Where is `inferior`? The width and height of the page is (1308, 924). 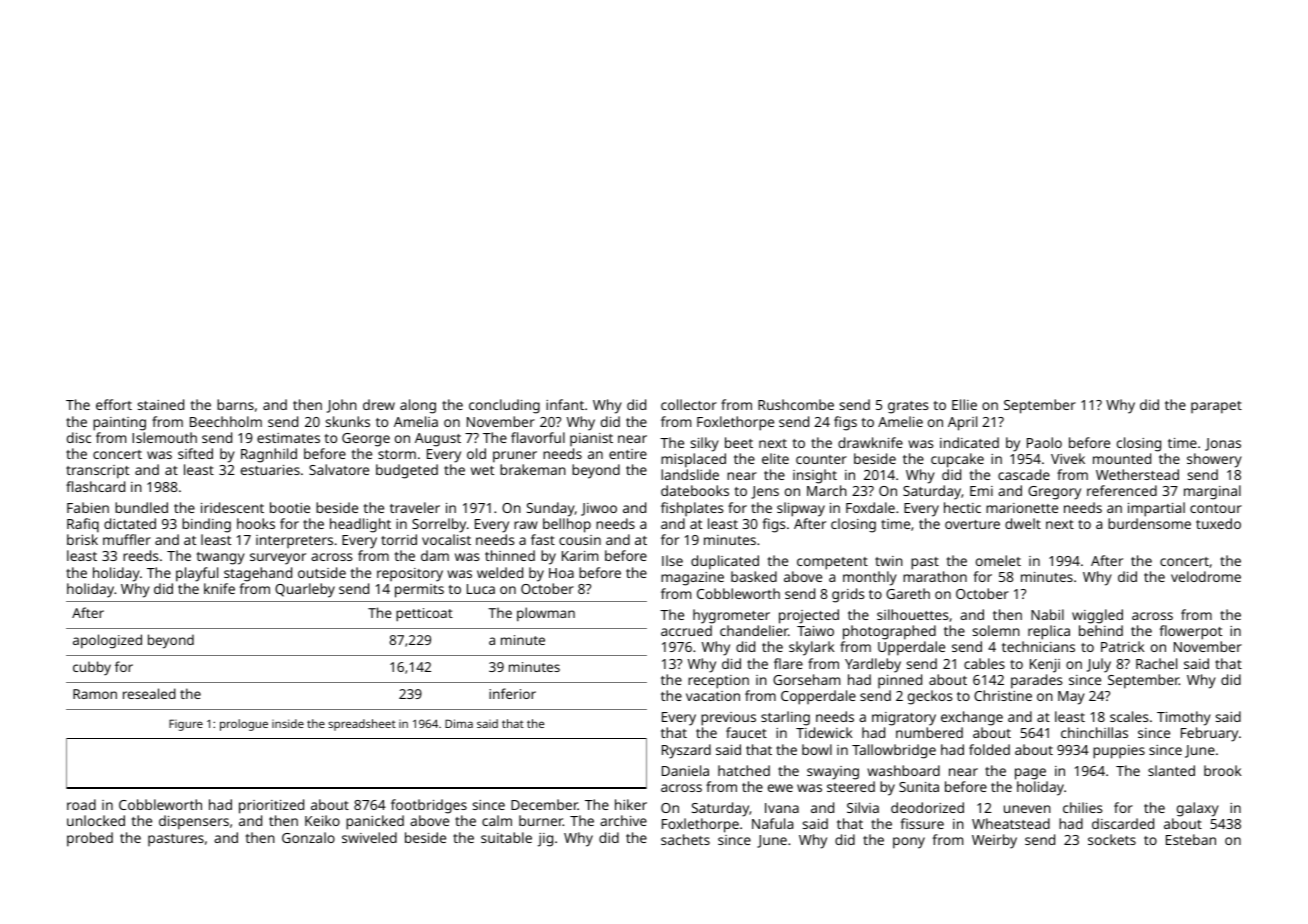 inferior is located at coordinates (512, 693).
